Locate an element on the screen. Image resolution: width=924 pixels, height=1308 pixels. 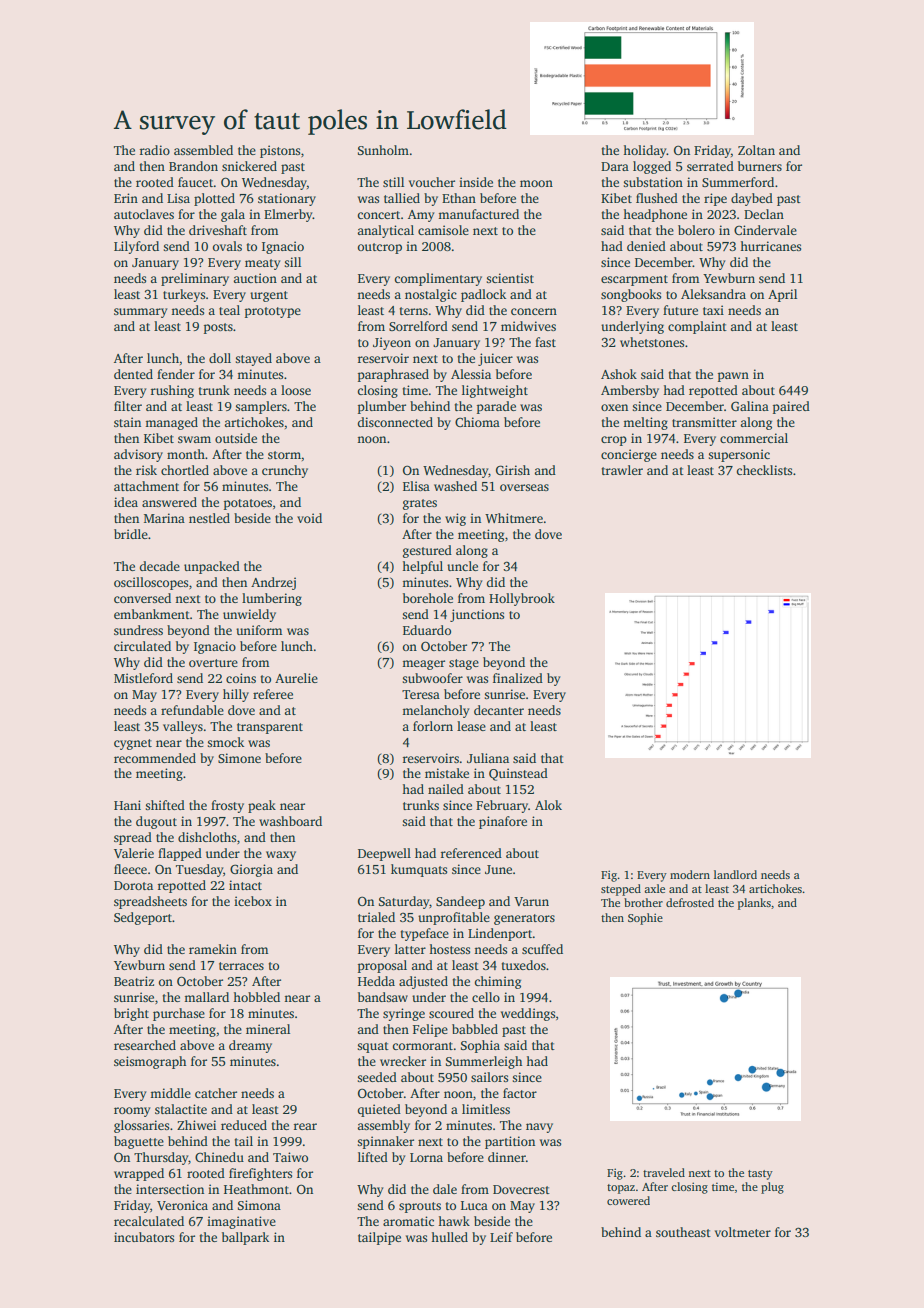
whetstones is located at coordinates (652, 342).
